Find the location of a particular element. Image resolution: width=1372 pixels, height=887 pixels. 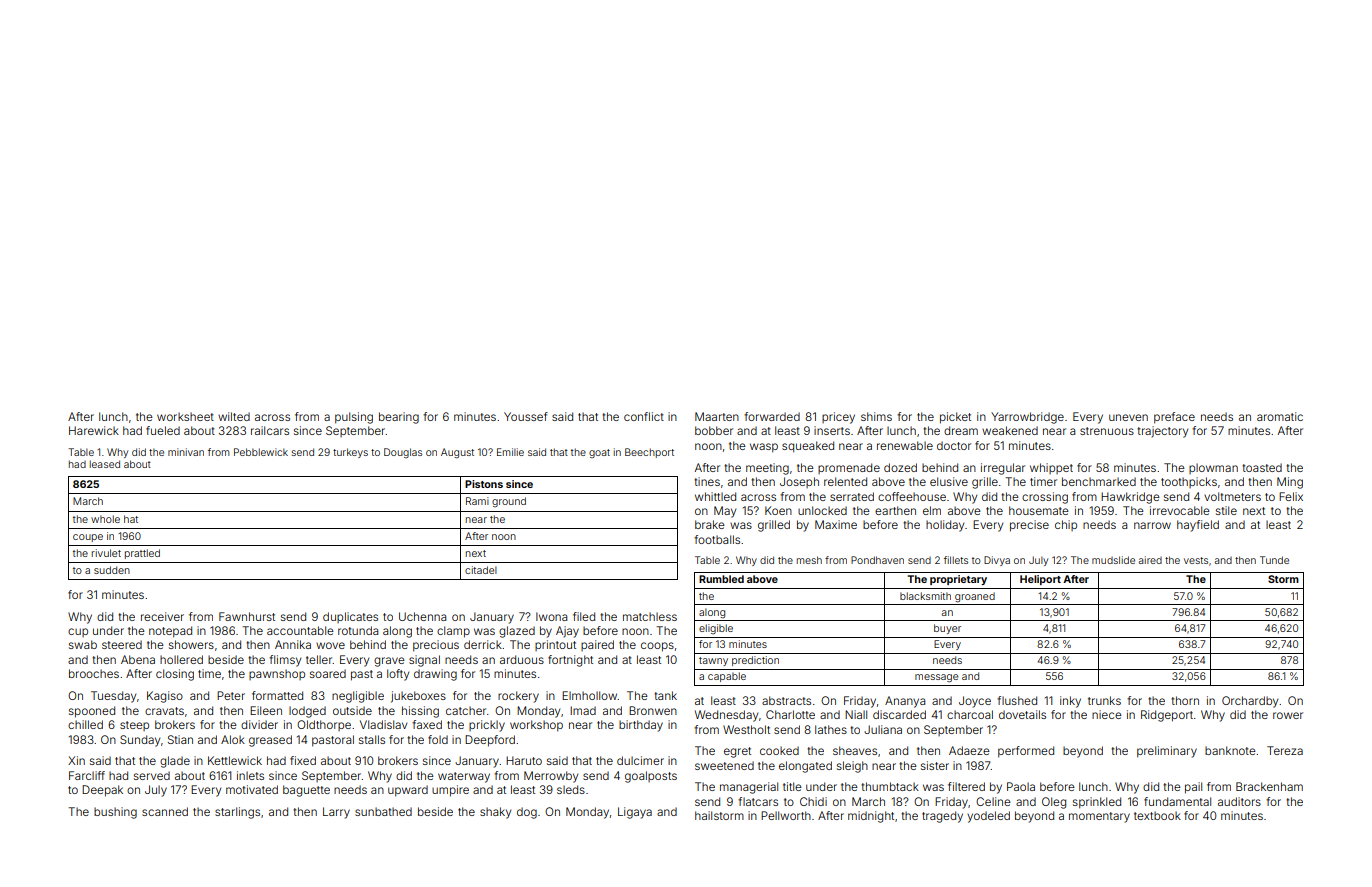

toasted is located at coordinates (1262, 467).
